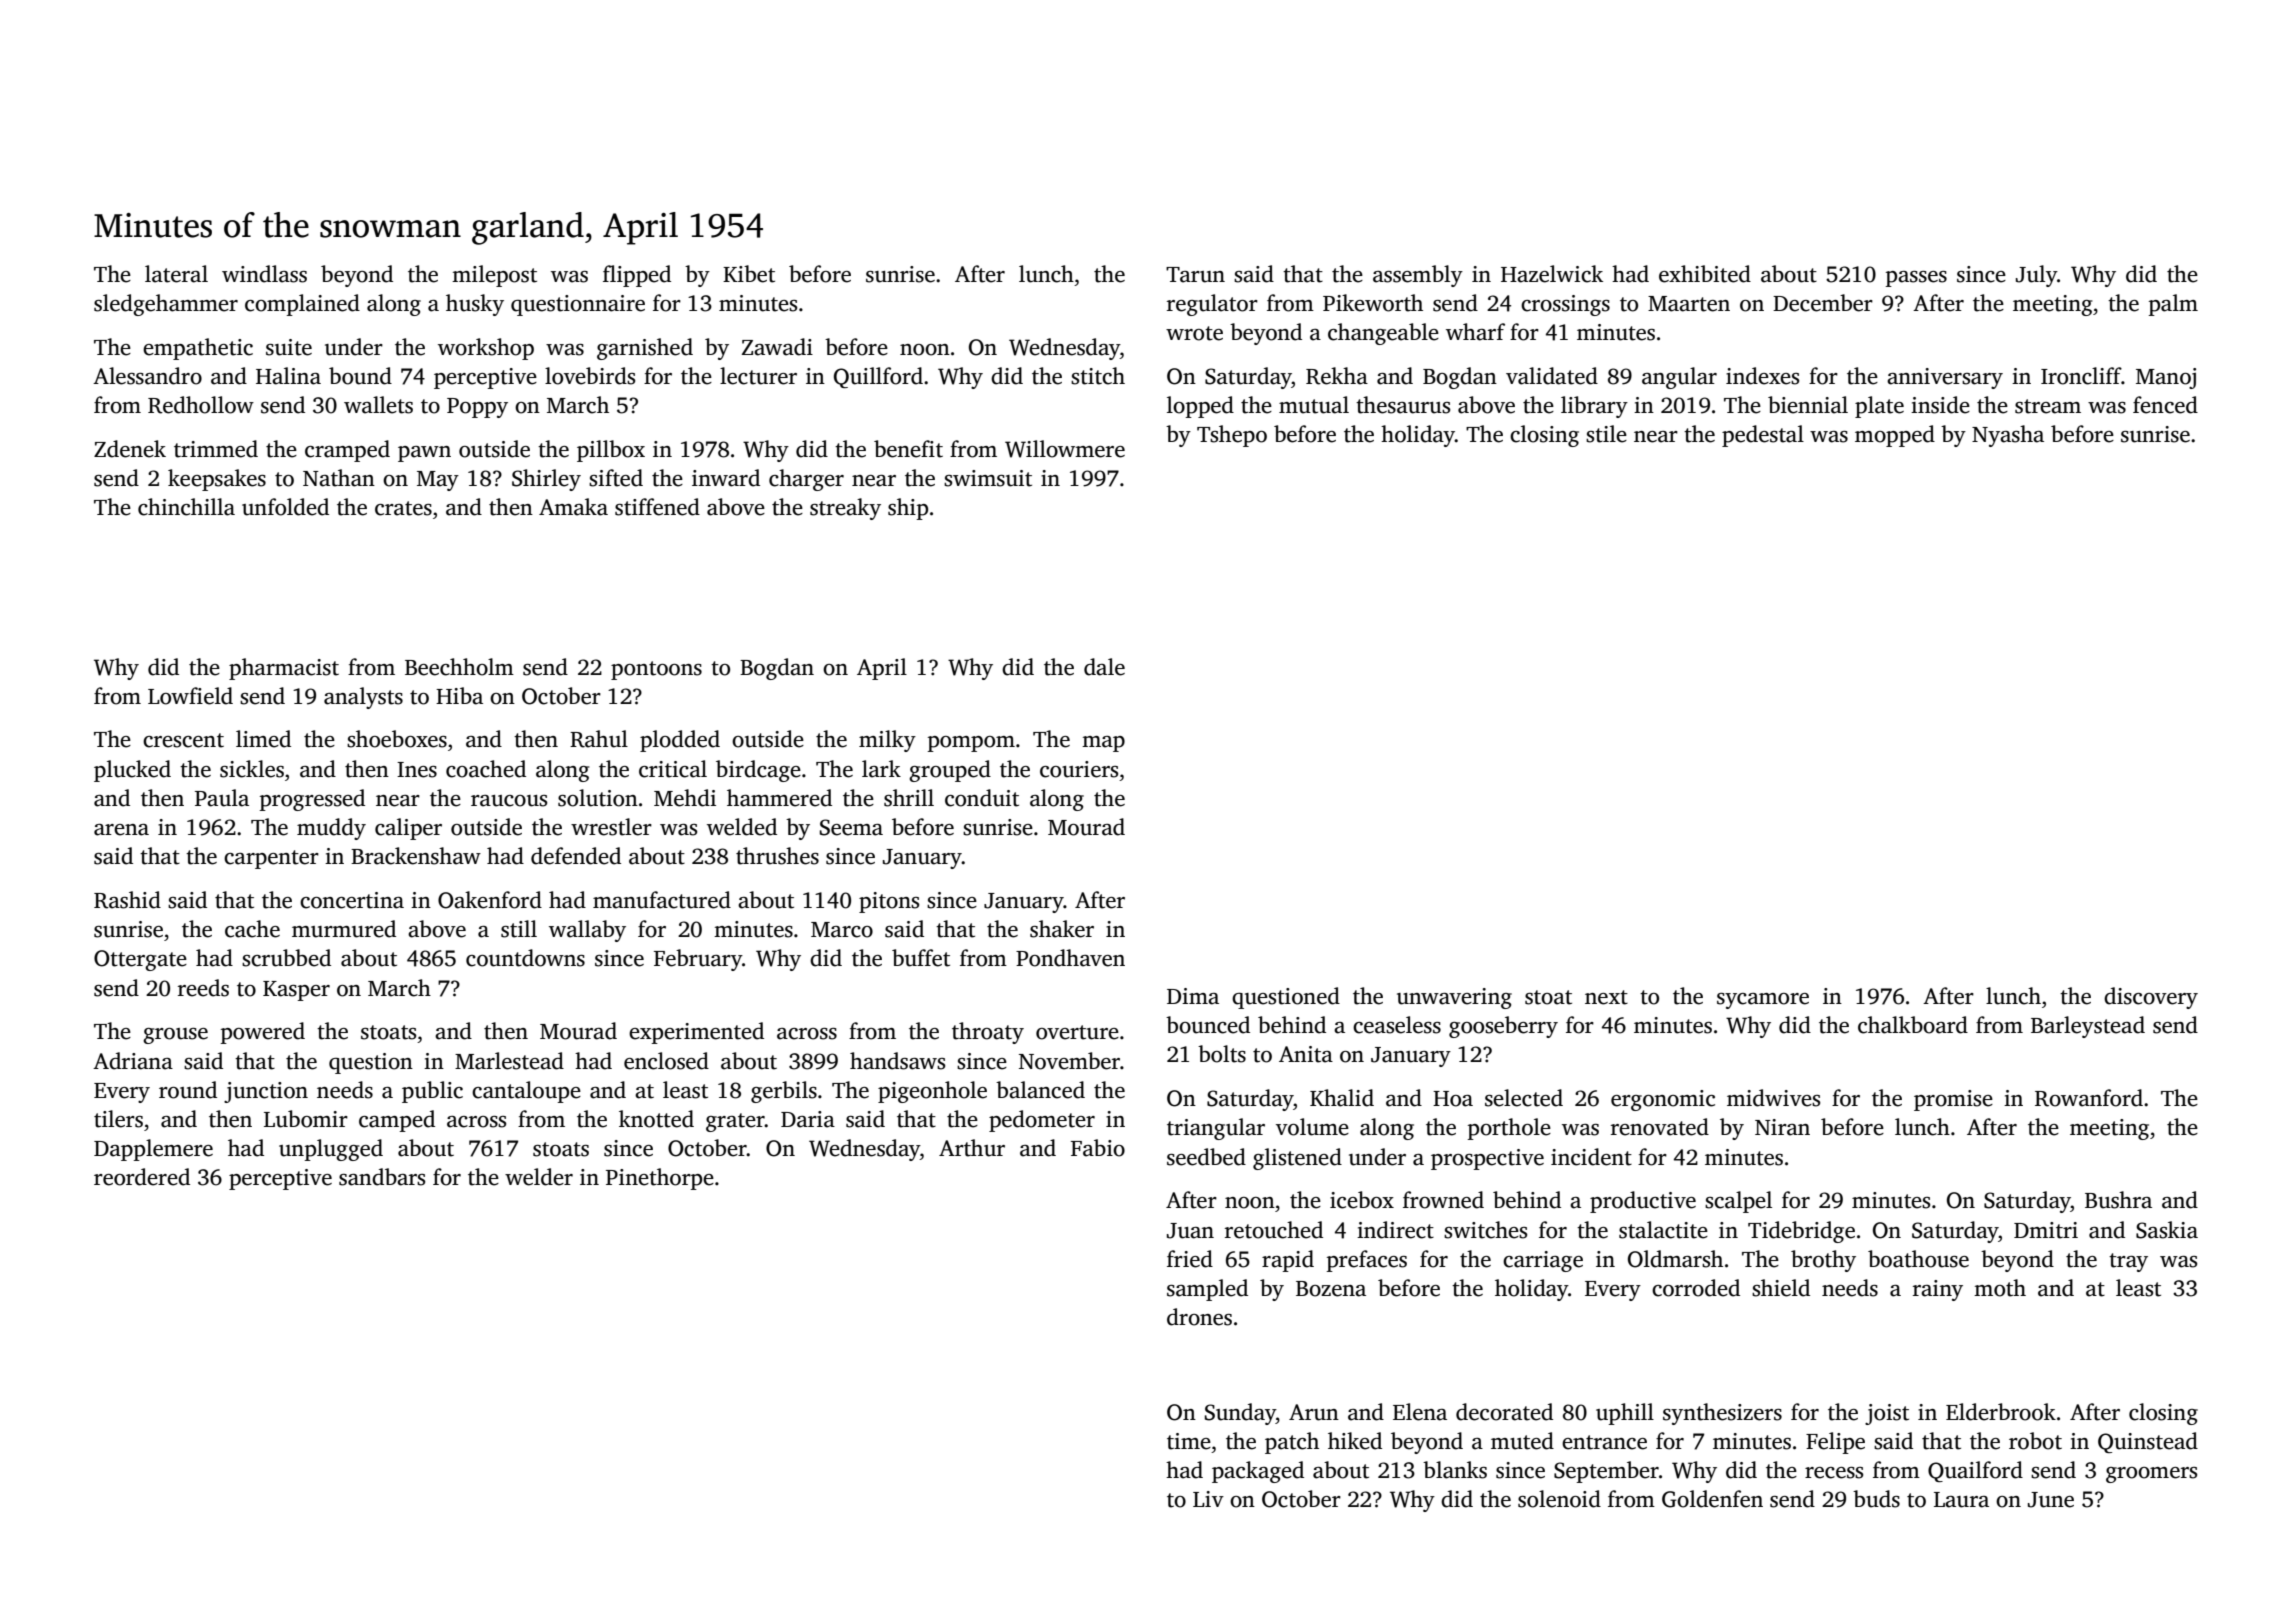 The width and height of the image is (2292, 1620). What do you see at coordinates (1895, 436) in the image?
I see `mopped` at bounding box center [1895, 436].
